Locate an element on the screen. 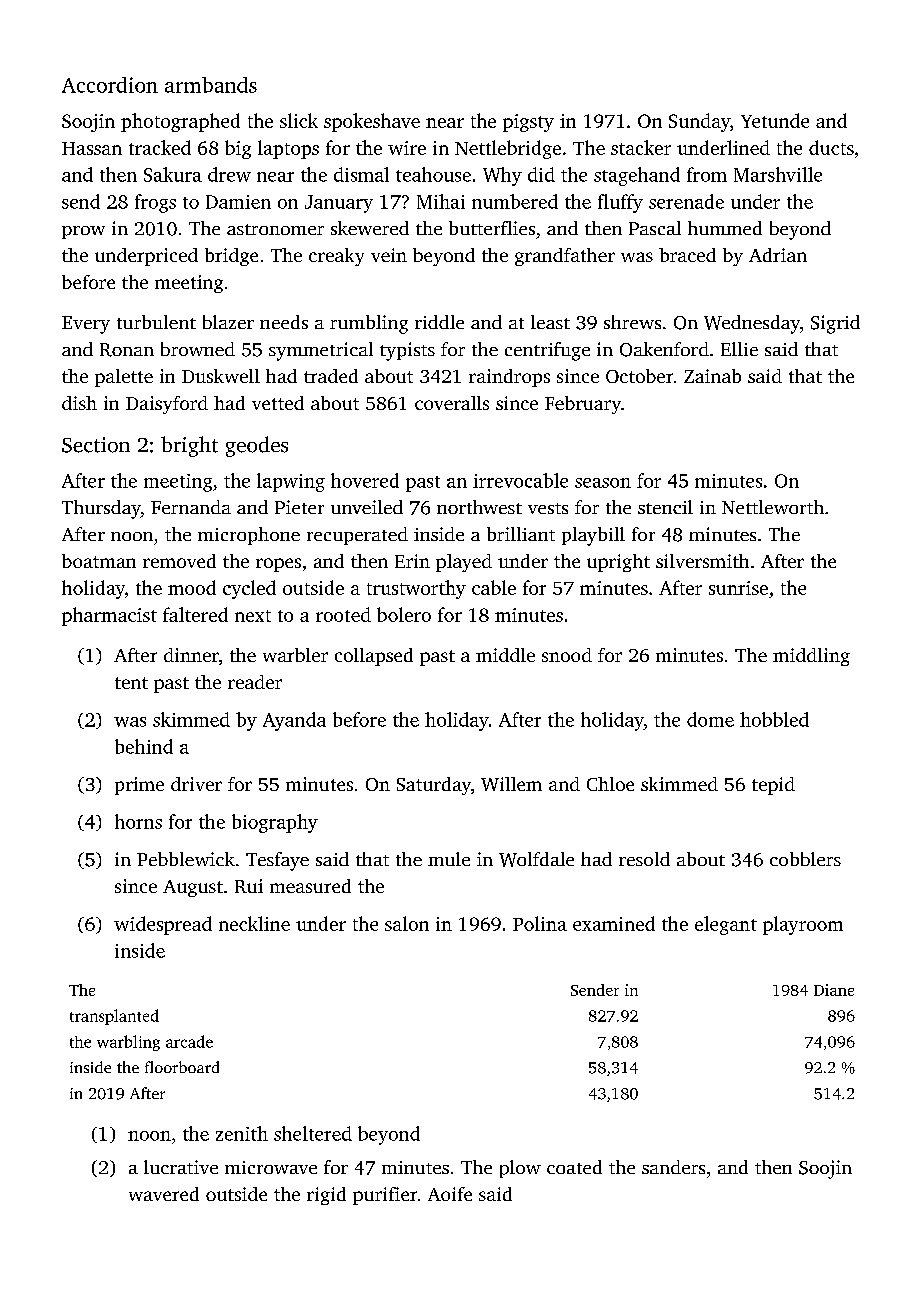 The height and width of the screenshot is (1314, 924). snood is located at coordinates (567, 655).
